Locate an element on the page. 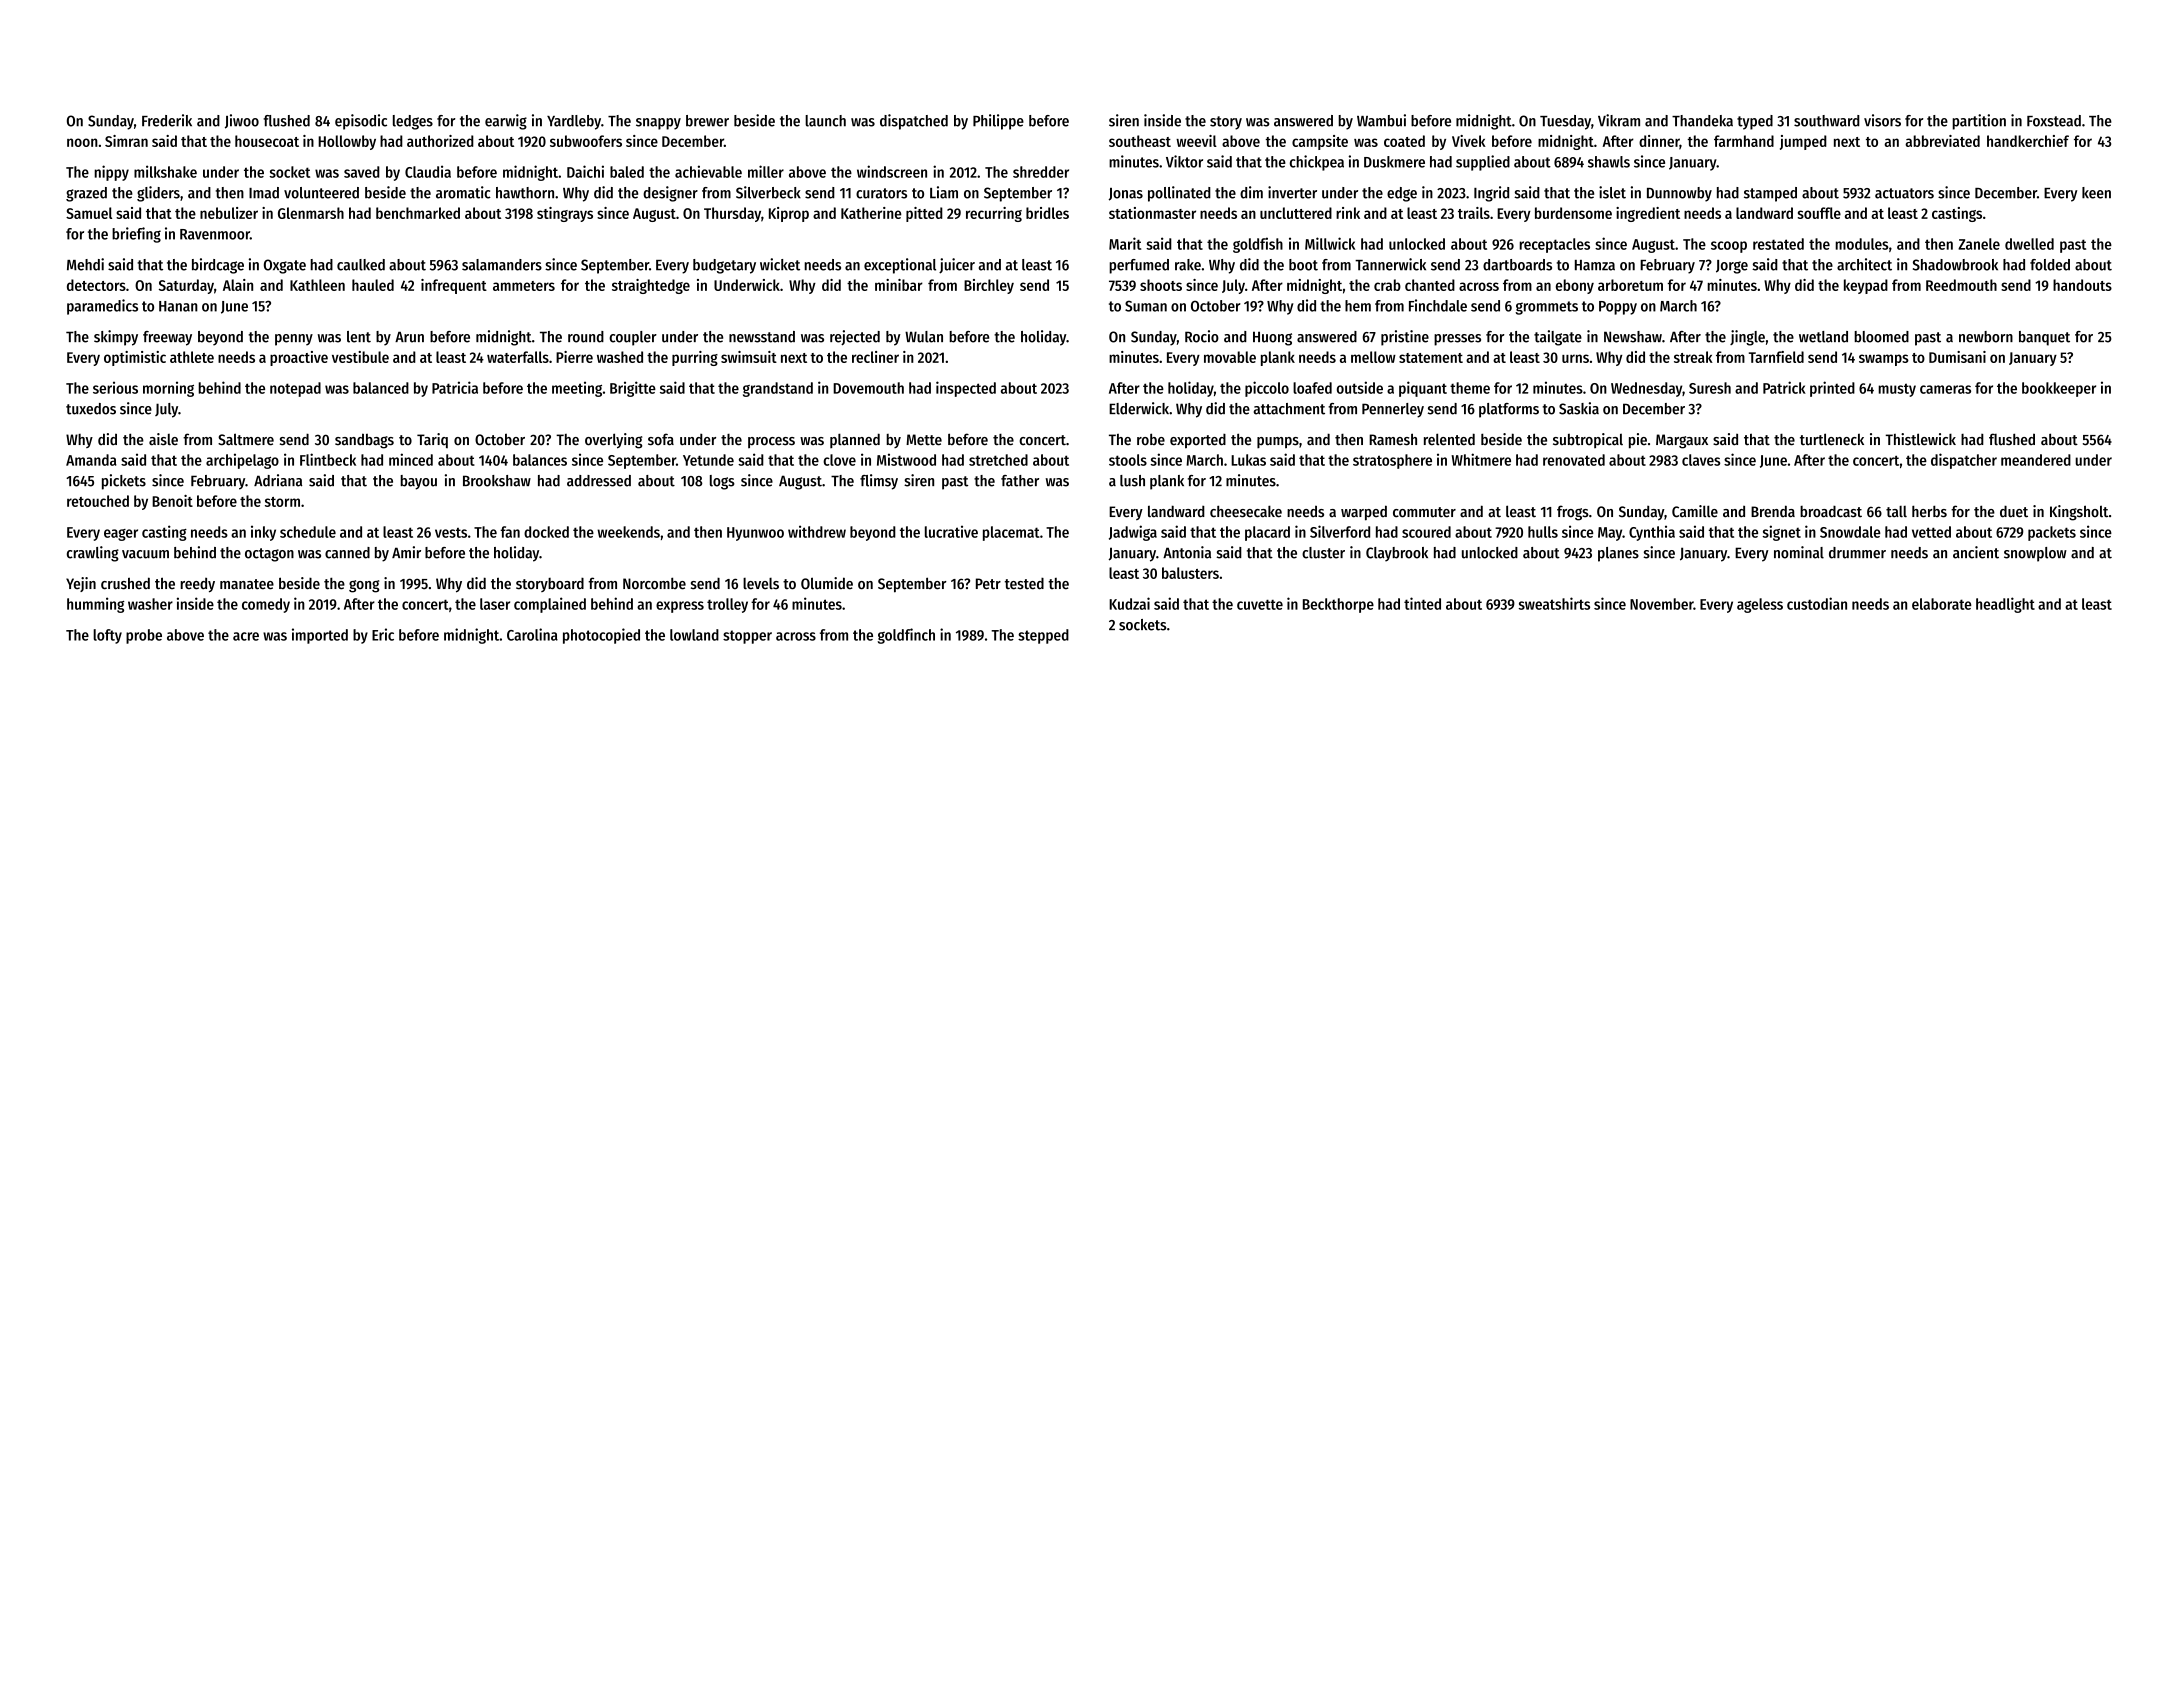  folded is located at coordinates (2050, 265).
